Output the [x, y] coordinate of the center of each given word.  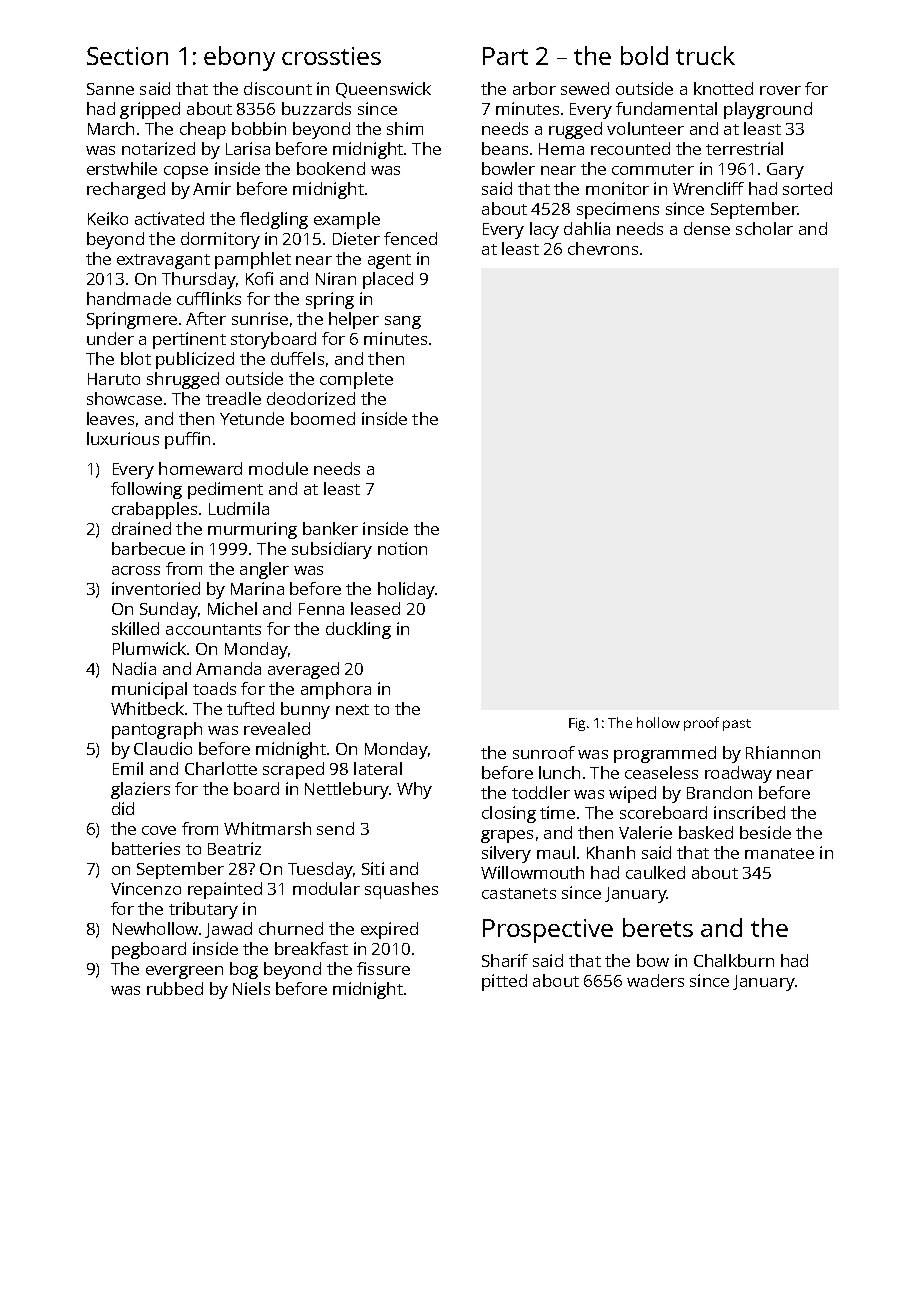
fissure [383, 968]
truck [705, 55]
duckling [358, 630]
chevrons [603, 248]
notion [402, 548]
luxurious [123, 438]
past [737, 725]
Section [127, 56]
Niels [251, 988]
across [136, 570]
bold [644, 55]
